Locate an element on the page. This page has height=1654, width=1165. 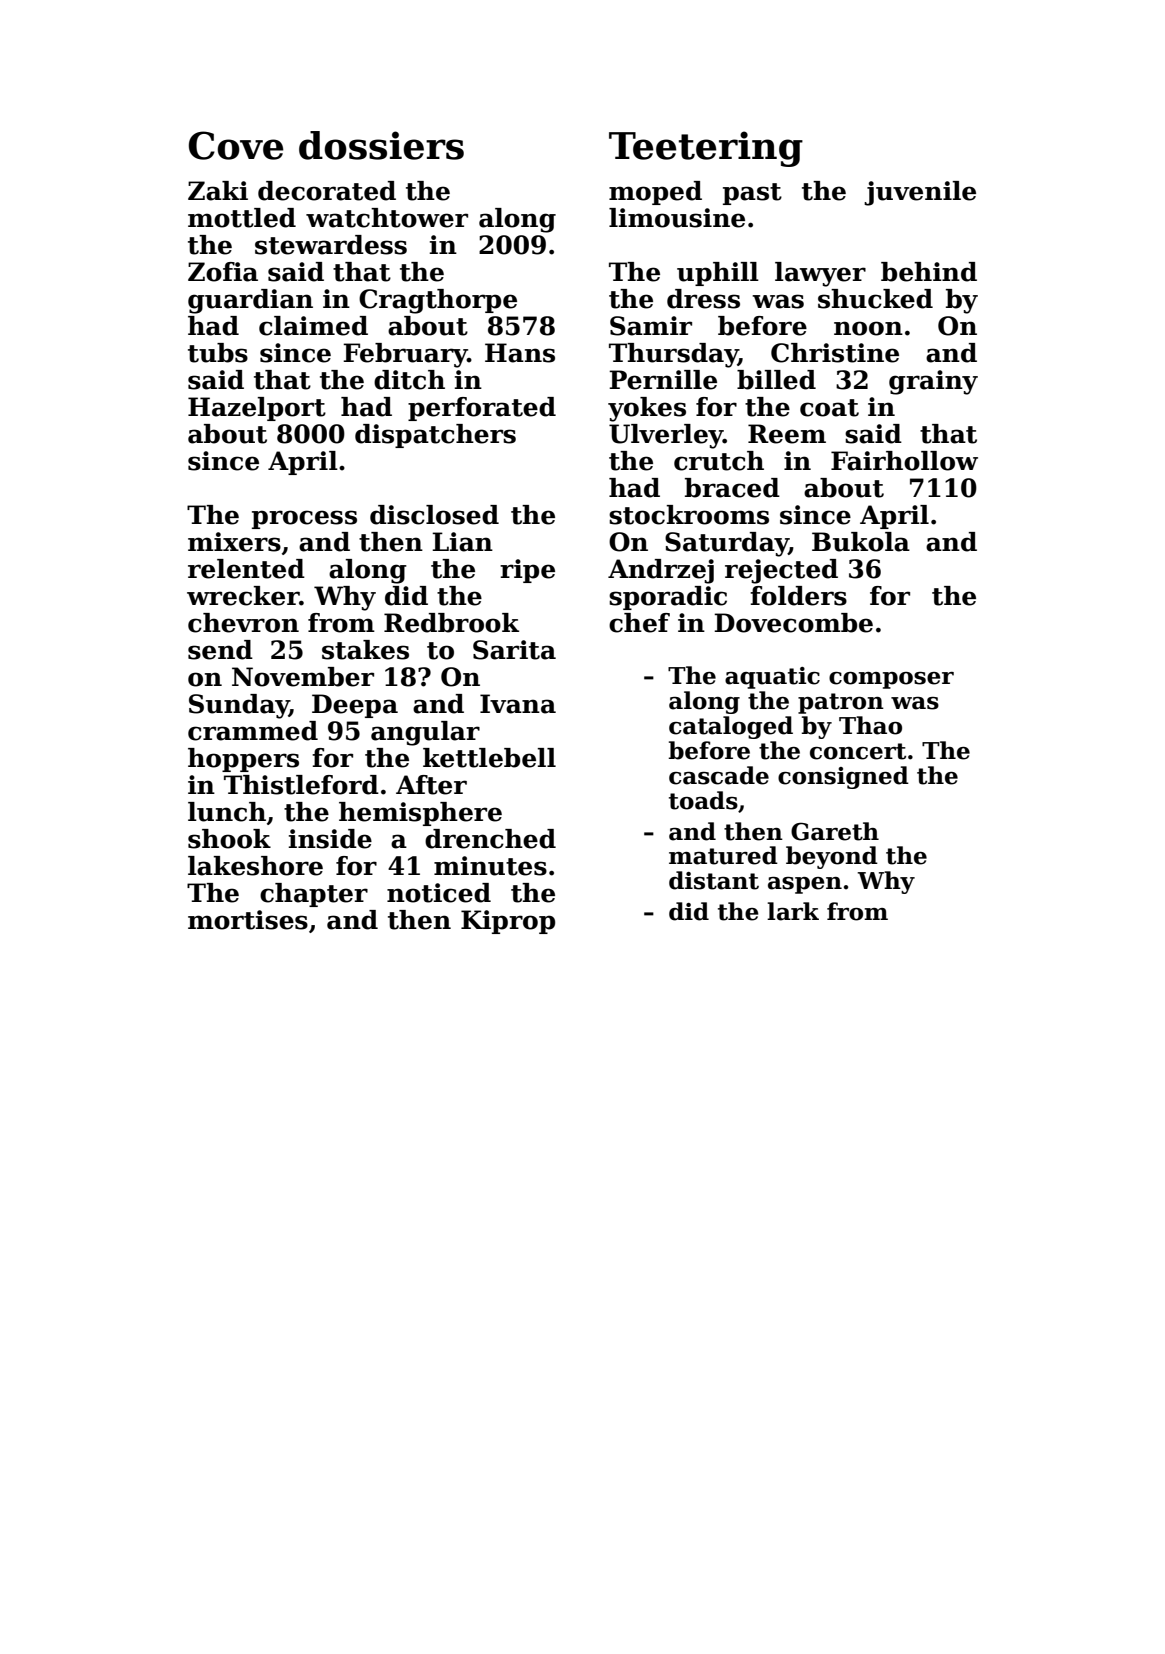
Sarita is located at coordinates (514, 650).
